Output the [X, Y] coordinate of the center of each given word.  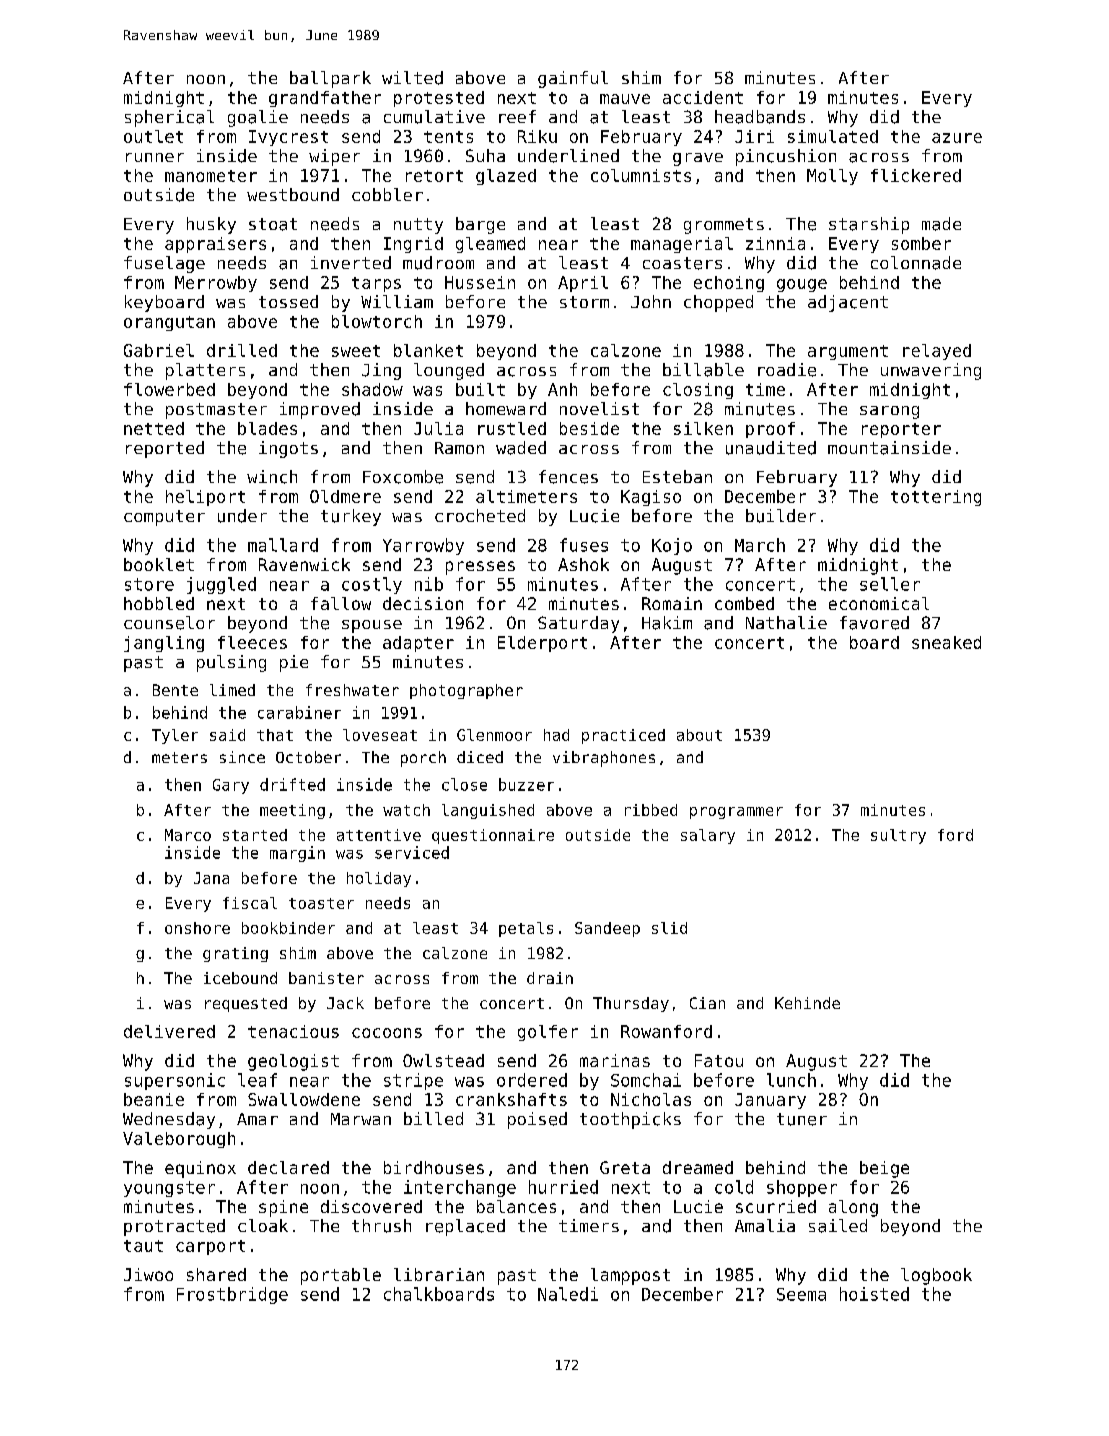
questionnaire [493, 836]
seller [890, 584]
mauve [625, 99]
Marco [188, 835]
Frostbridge [232, 1295]
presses [480, 568]
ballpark [330, 79]
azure [957, 138]
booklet [159, 564]
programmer [736, 813]
